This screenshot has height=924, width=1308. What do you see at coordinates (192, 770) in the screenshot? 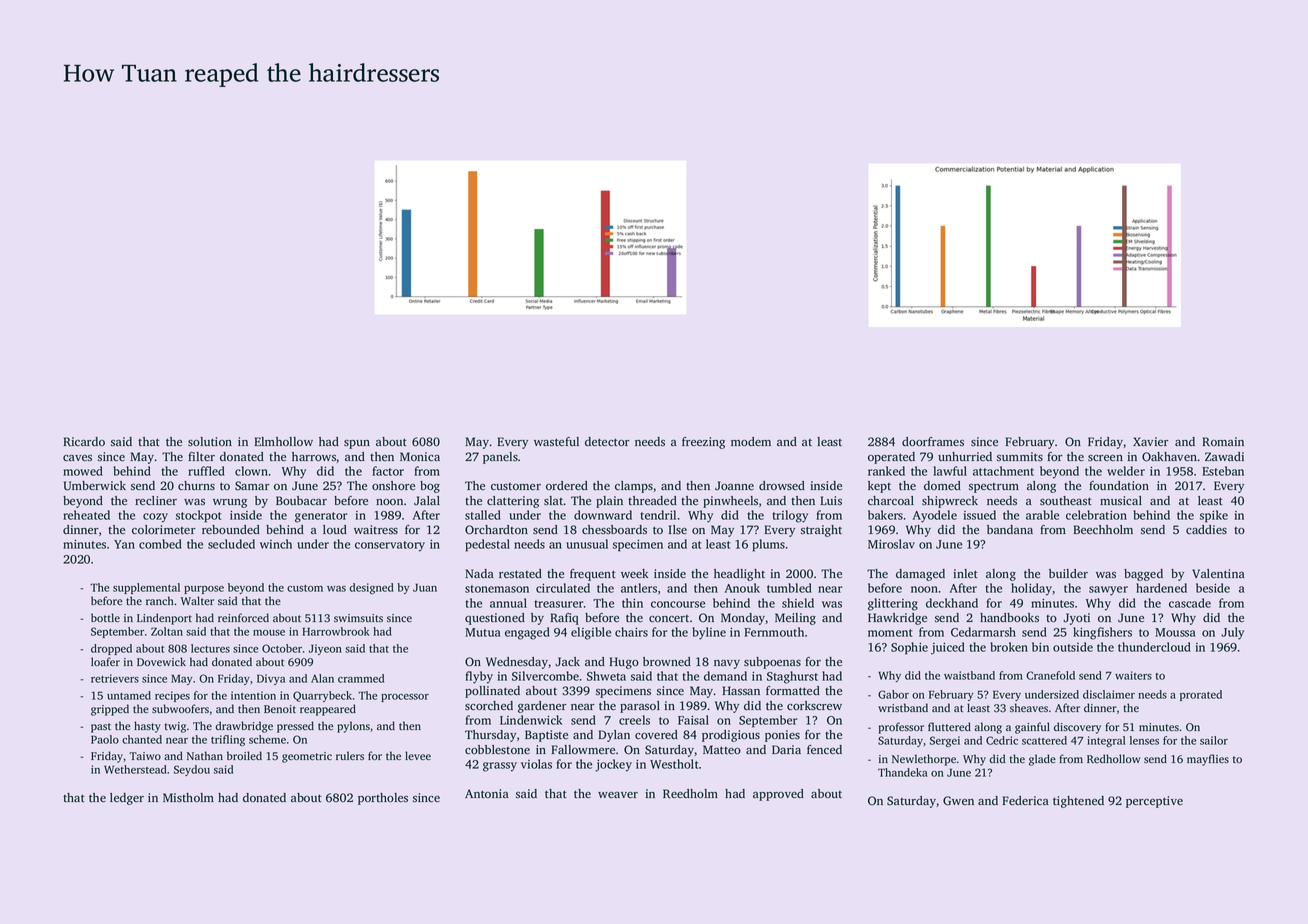
I see `Seydou` at bounding box center [192, 770].
